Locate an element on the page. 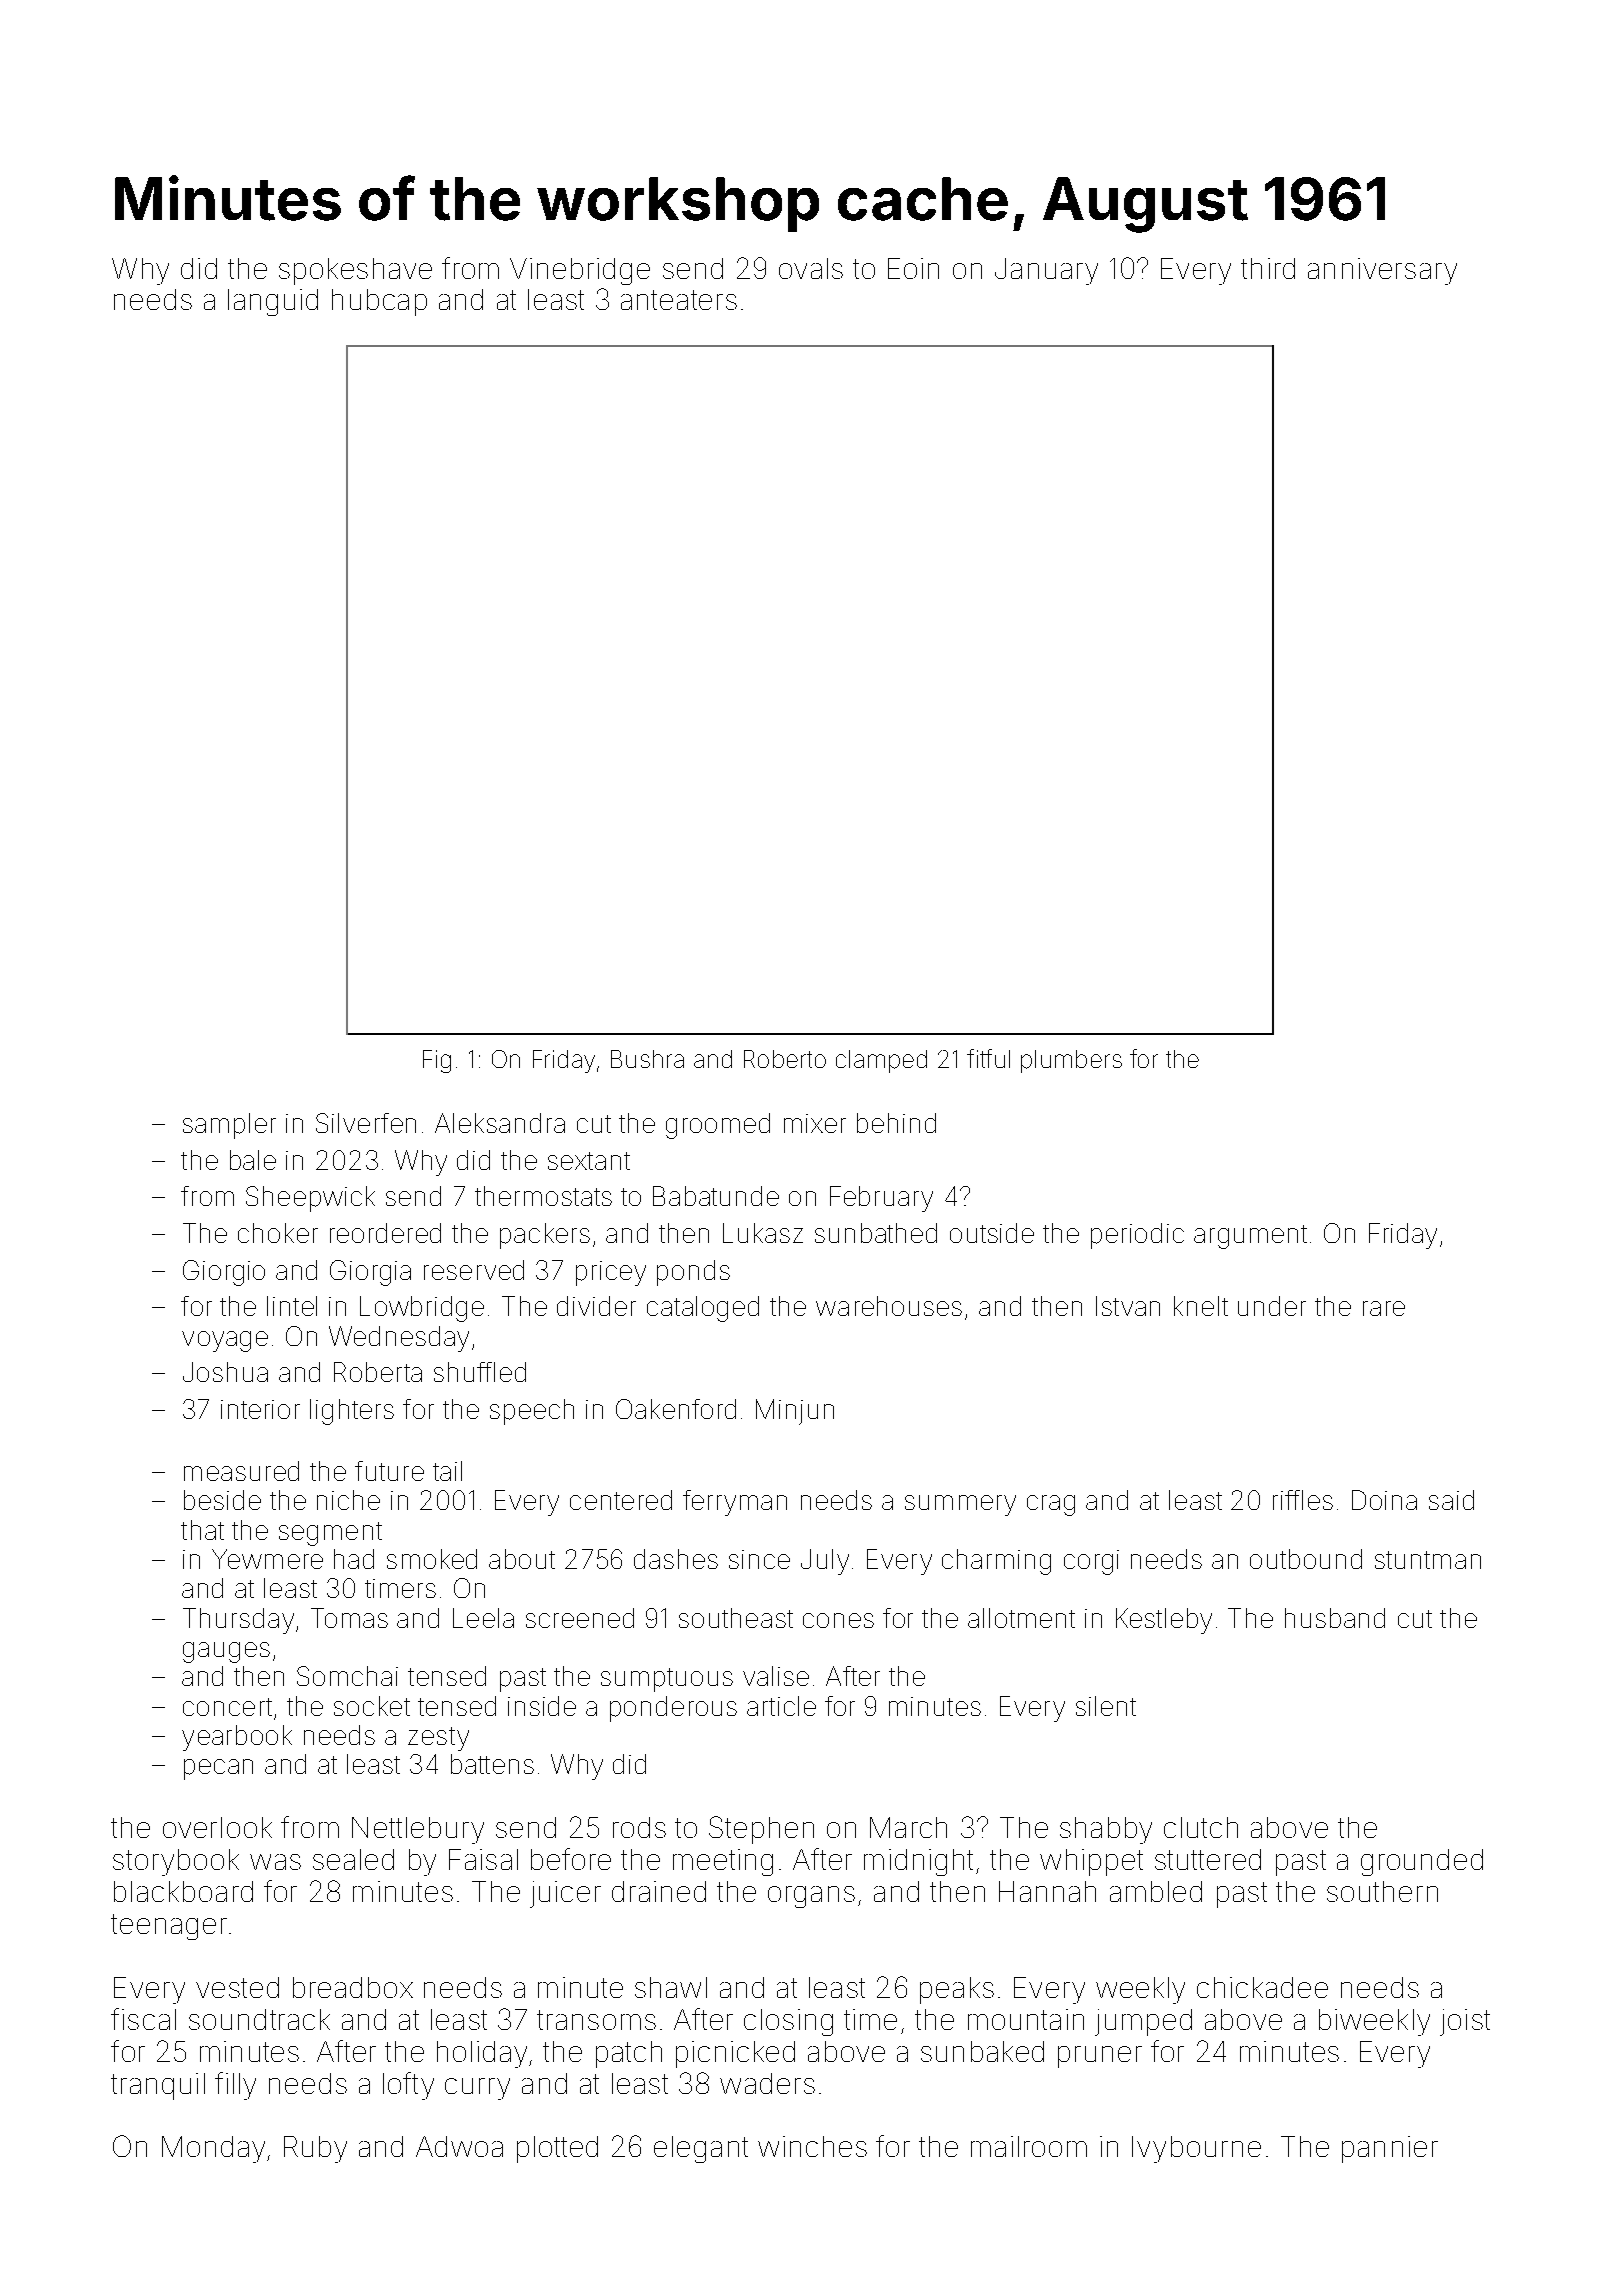 This page has height=2292, width=1620. languid is located at coordinates (273, 302).
